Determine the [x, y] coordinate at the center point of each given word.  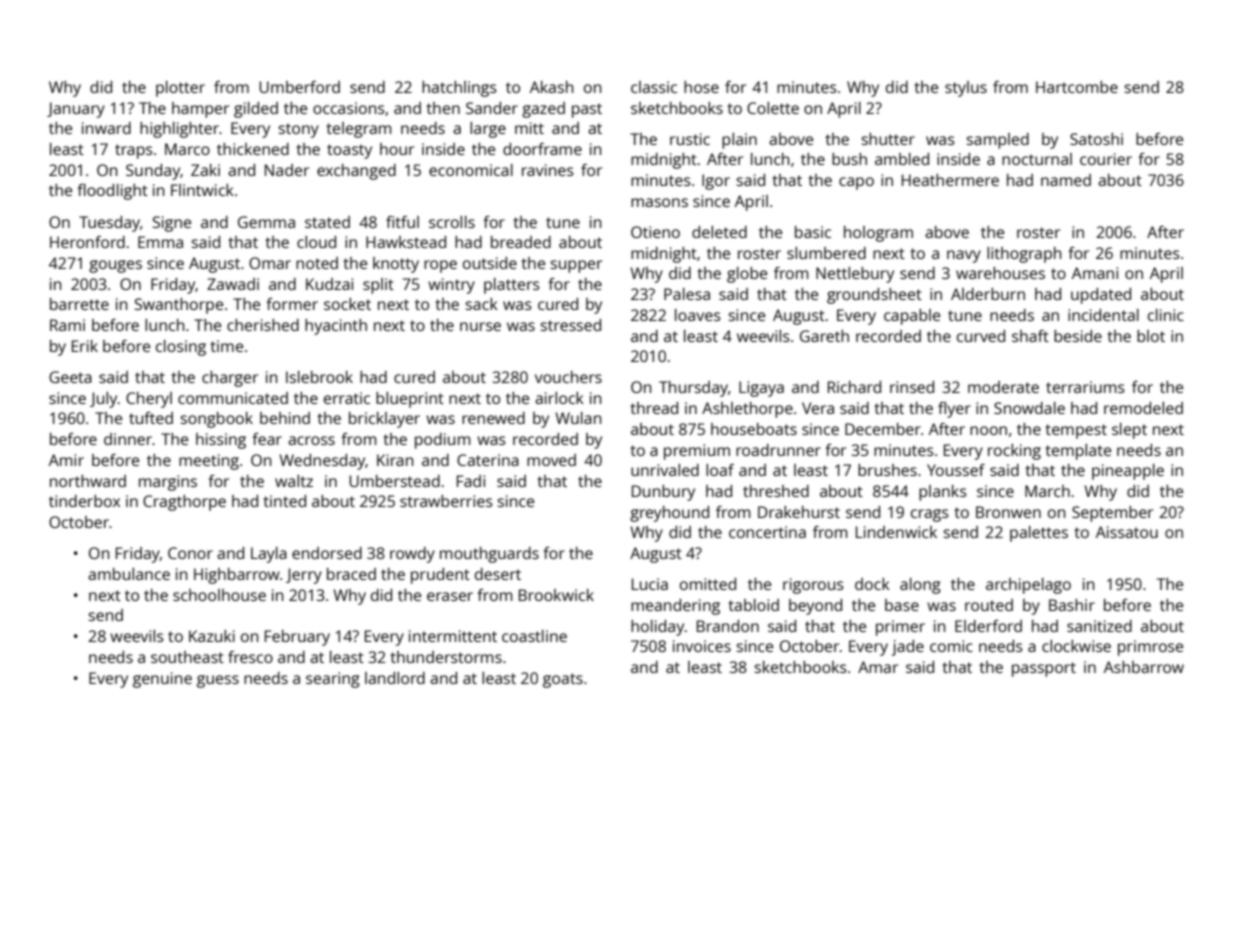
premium [697, 452]
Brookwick [556, 595]
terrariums [1085, 387]
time [226, 346]
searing [333, 680]
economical [471, 170]
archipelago [1028, 586]
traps [134, 151]
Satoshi [1096, 139]
